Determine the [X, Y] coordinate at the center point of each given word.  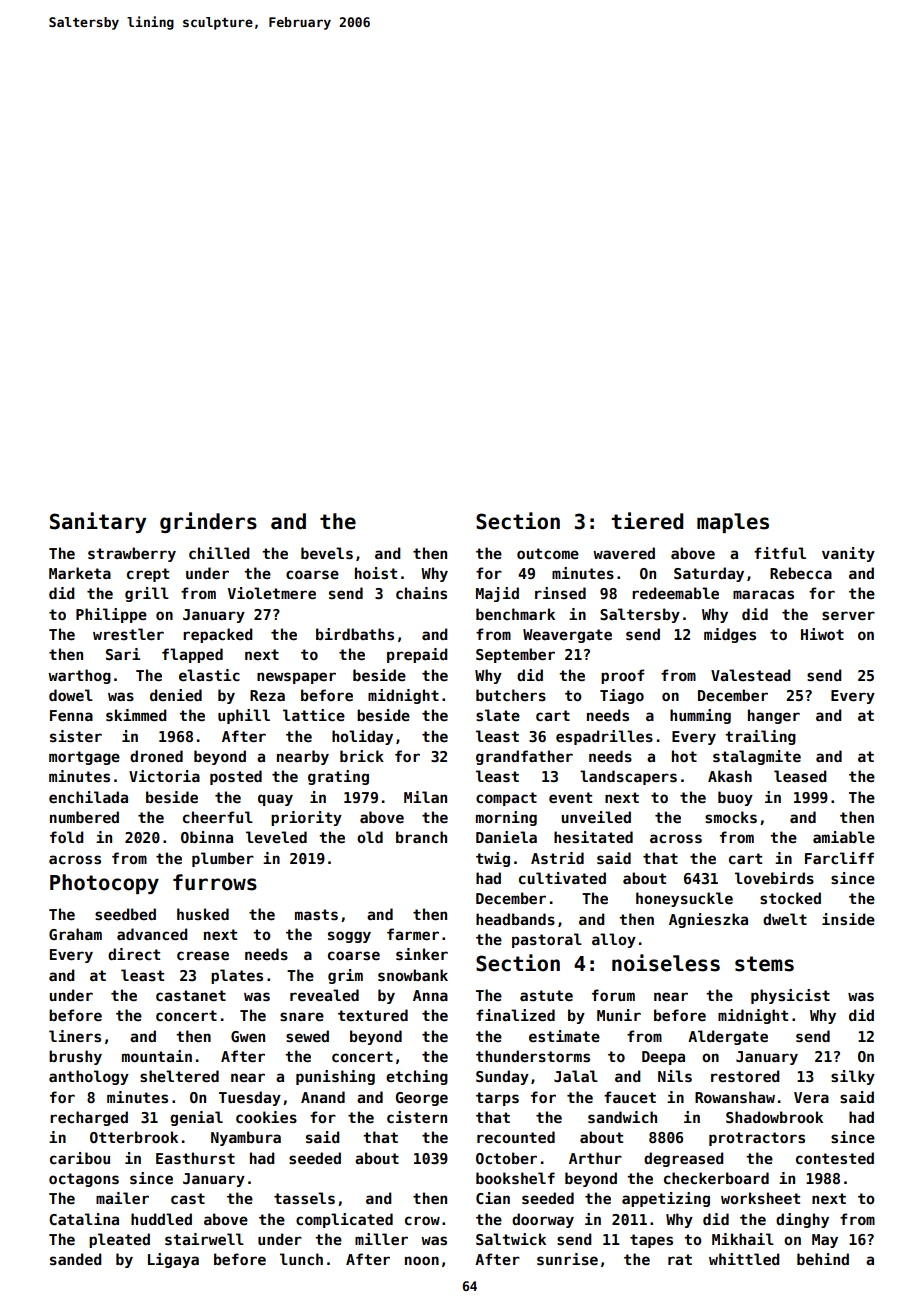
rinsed [560, 593]
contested [835, 1158]
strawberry [132, 554]
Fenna [71, 715]
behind [823, 1259]
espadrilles [604, 737]
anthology [89, 1077]
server [848, 615]
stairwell [204, 1239]
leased [800, 776]
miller [381, 1239]
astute [546, 995]
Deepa [663, 1058]
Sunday [502, 1077]
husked [203, 914]
